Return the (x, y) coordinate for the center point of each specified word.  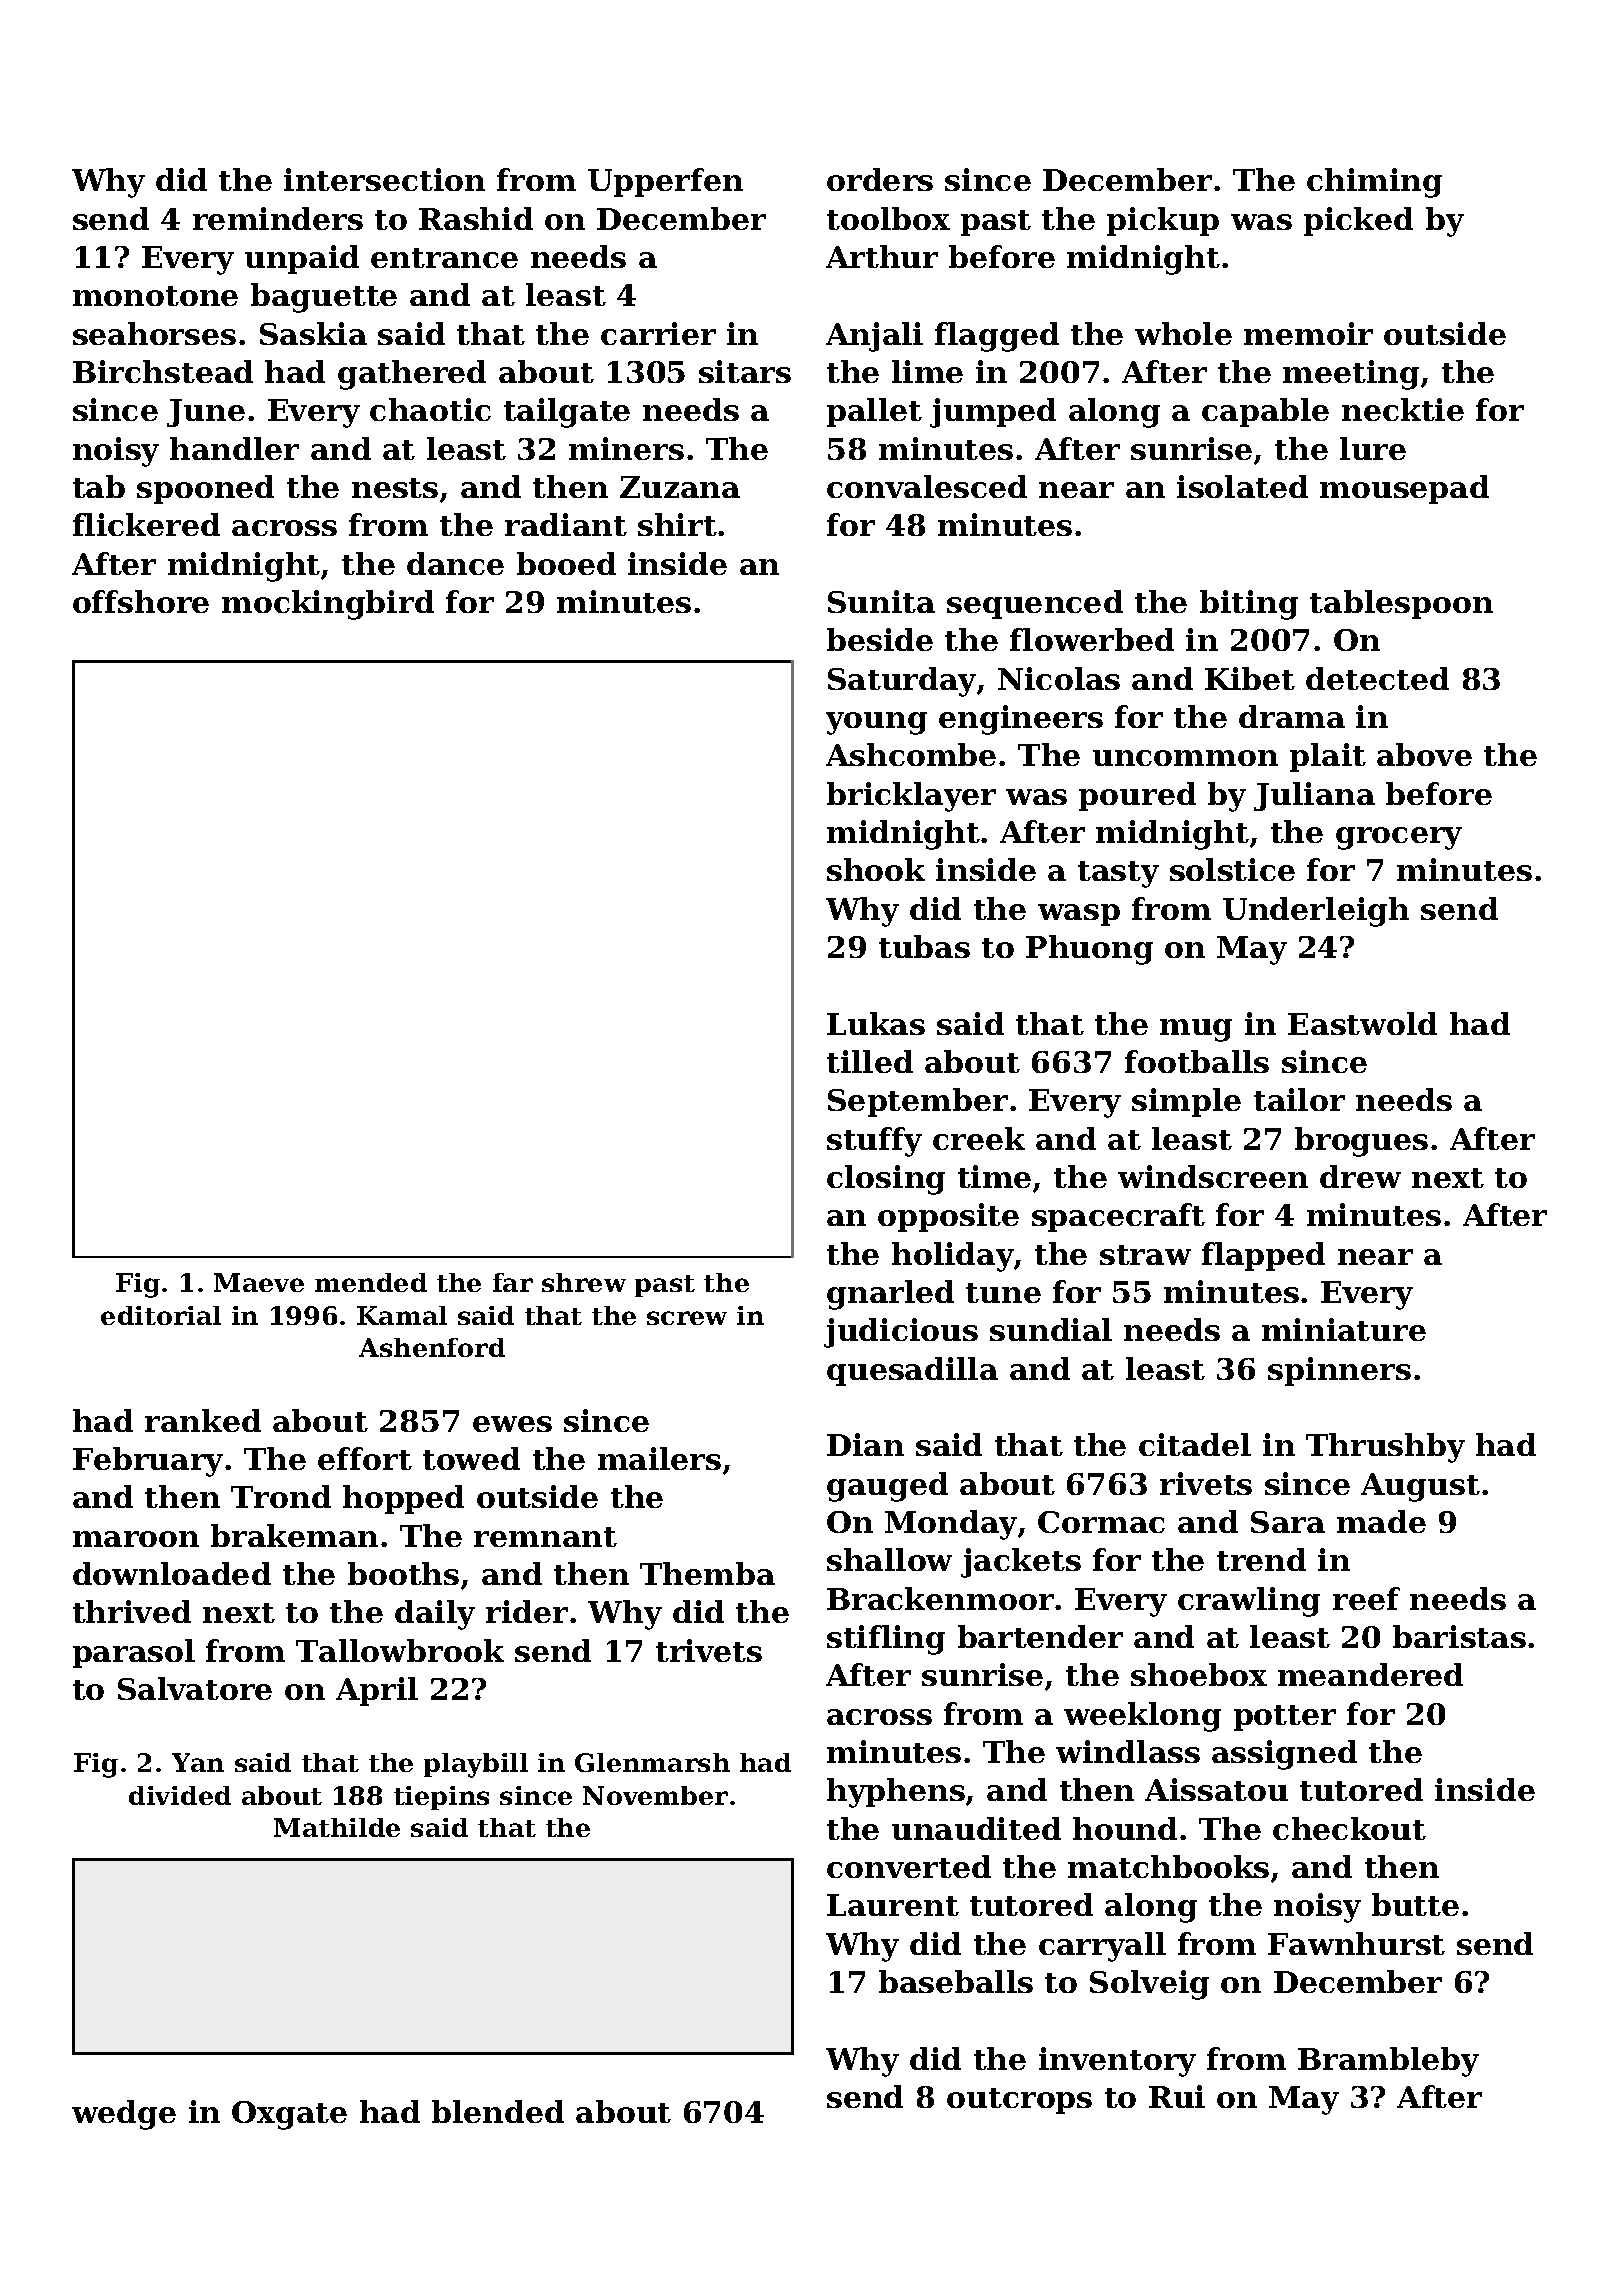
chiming (1374, 183)
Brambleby (1388, 2062)
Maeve (259, 1282)
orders (880, 179)
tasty (1118, 874)
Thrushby (1385, 1448)
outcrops (1019, 2101)
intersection (384, 179)
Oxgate (289, 2115)
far (513, 1282)
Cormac (1101, 1522)
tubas (924, 946)
